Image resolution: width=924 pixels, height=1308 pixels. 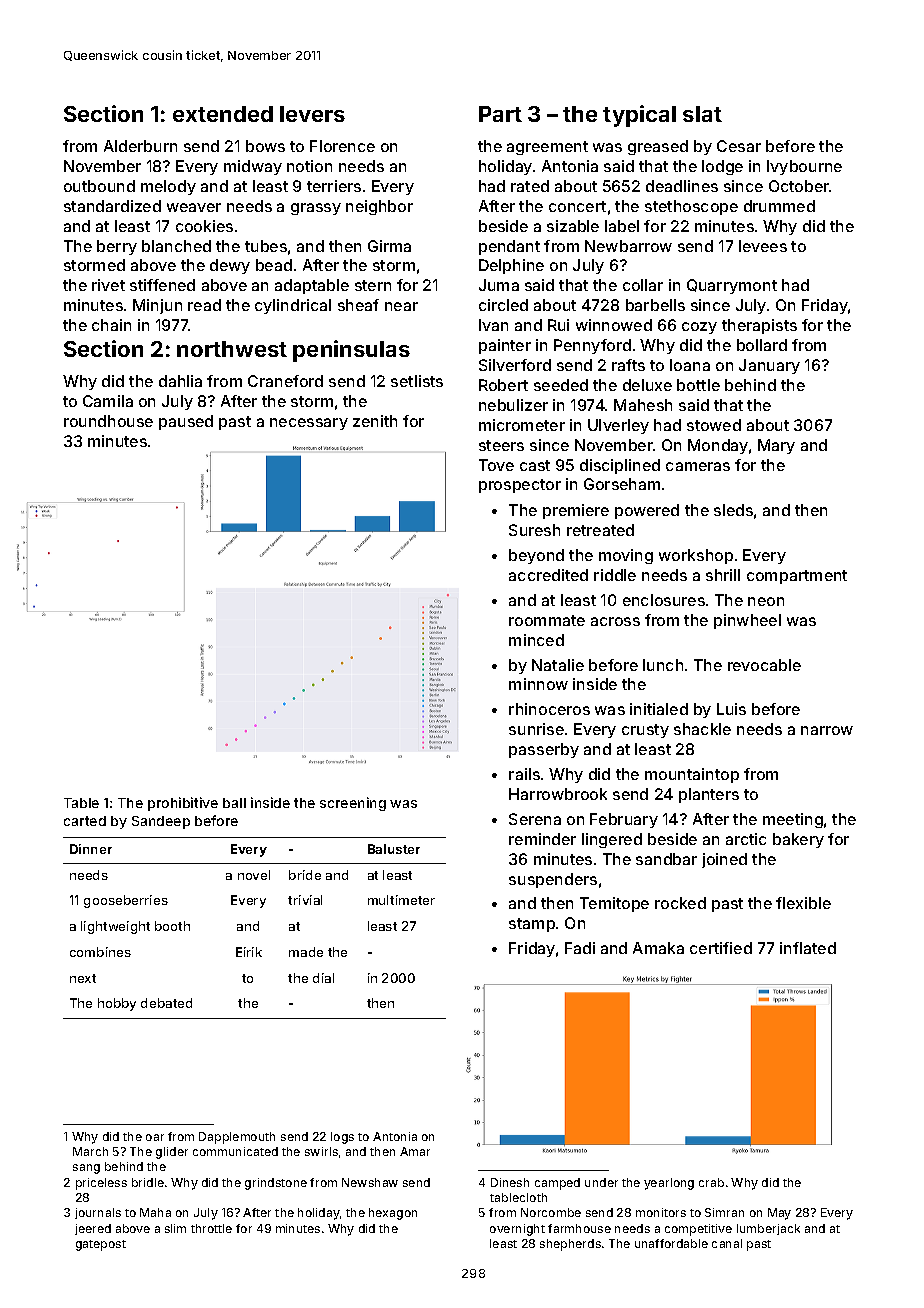 I want to click on Suresh, so click(x=534, y=530).
